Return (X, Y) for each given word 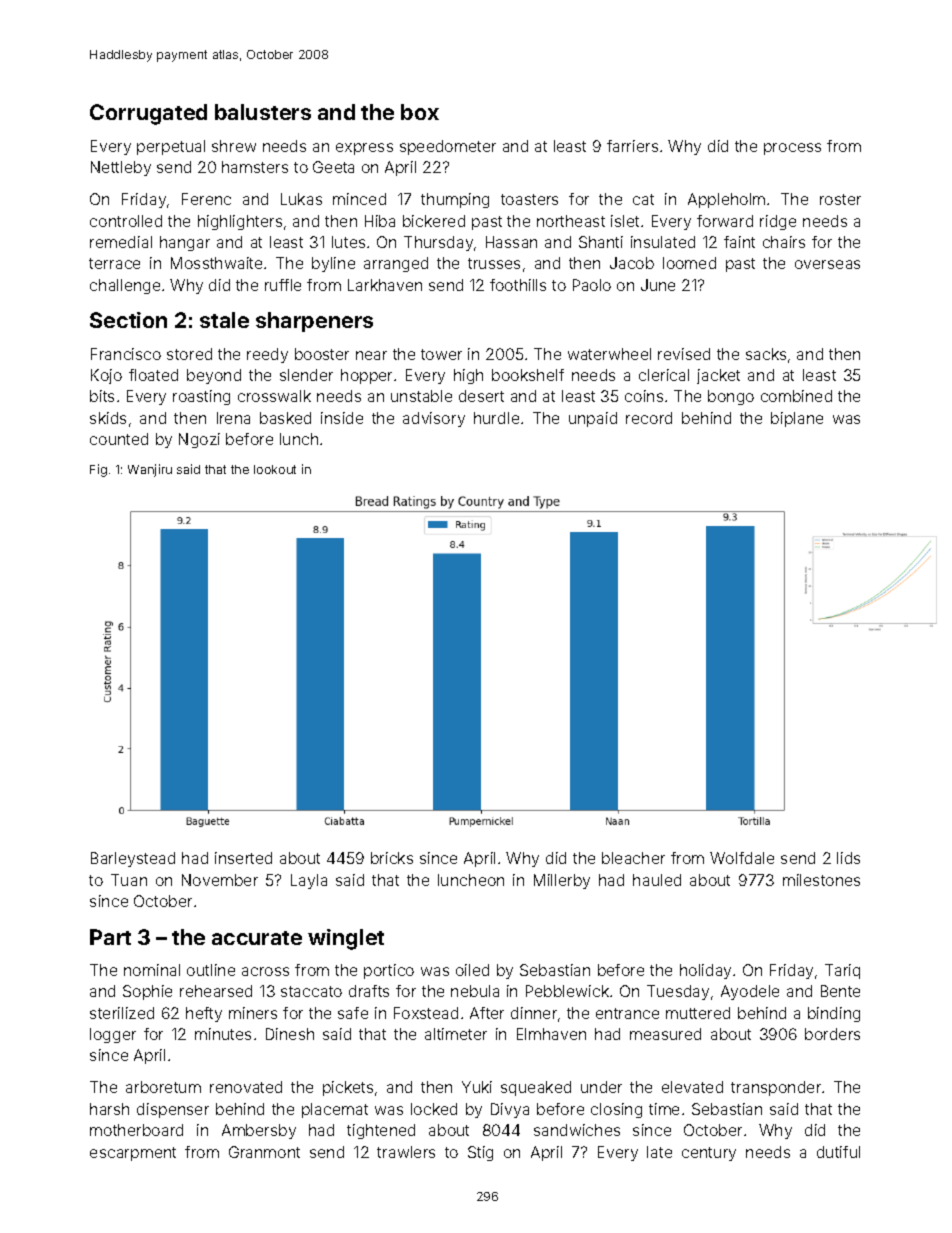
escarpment (133, 1154)
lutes (348, 242)
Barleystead (133, 859)
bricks (392, 858)
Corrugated (148, 114)
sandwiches (577, 1130)
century (709, 1154)
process (792, 149)
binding (834, 1014)
